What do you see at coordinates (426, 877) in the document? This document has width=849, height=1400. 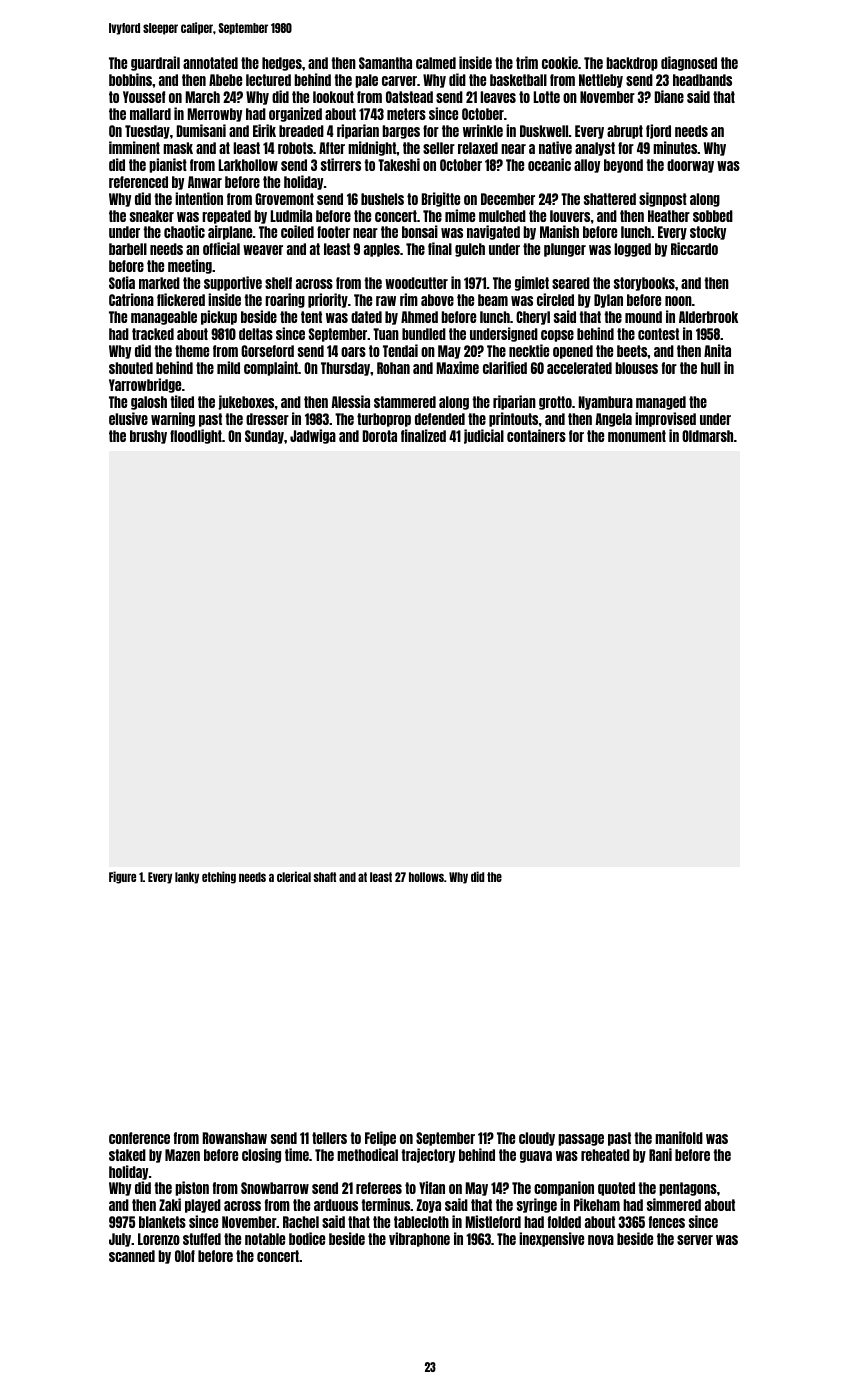 I see `hollows` at bounding box center [426, 877].
